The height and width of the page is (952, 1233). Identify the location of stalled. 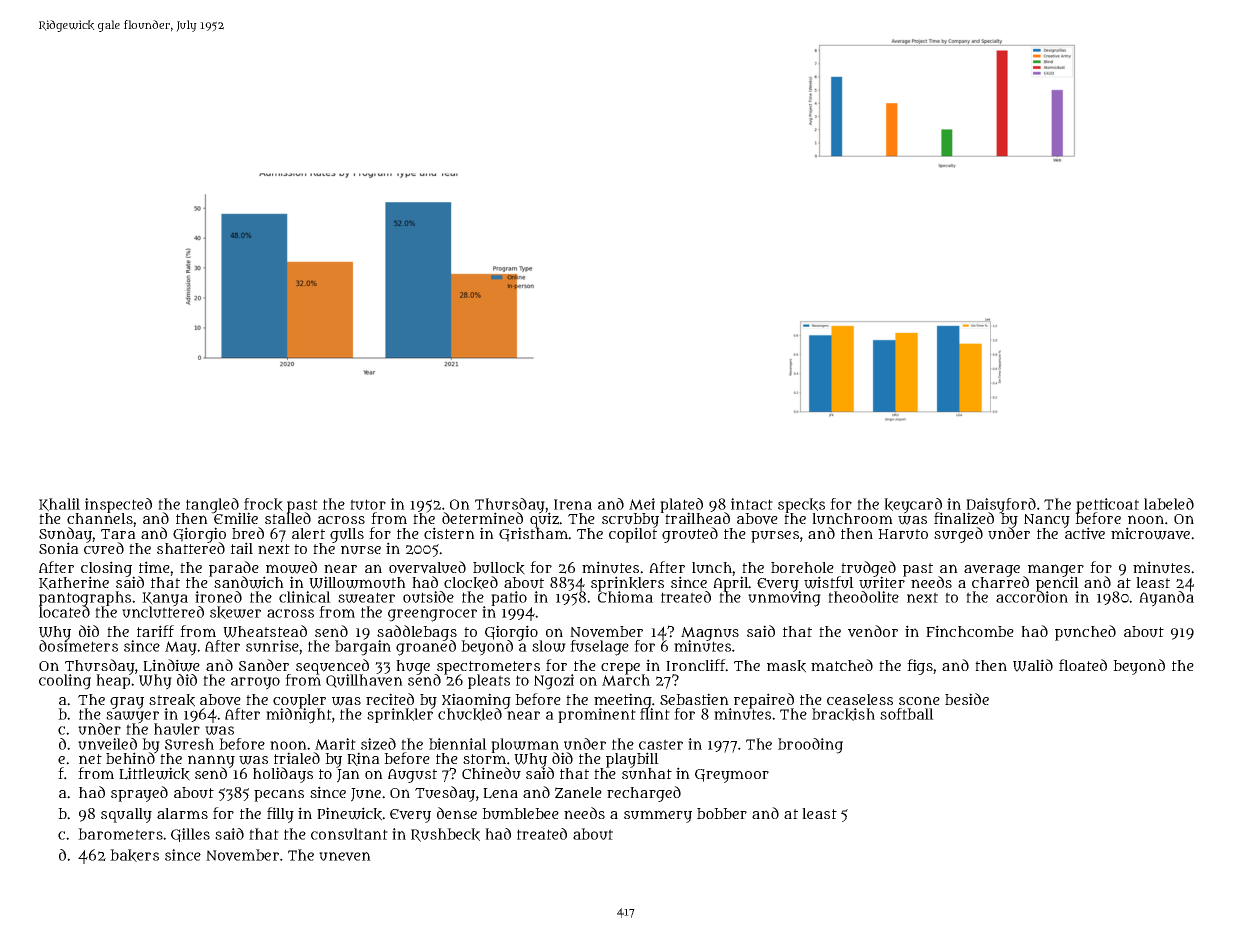
(288, 518).
